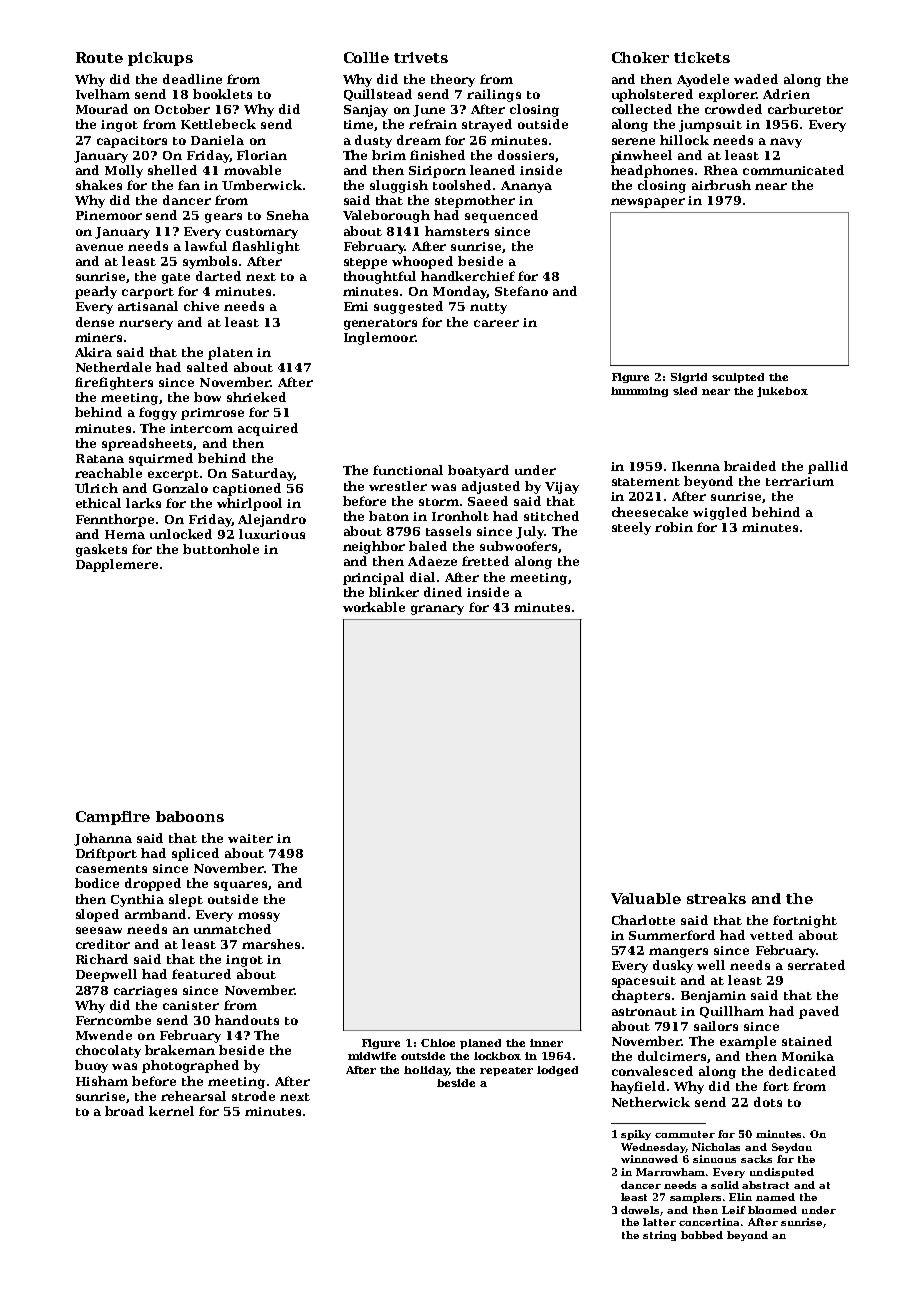 Image resolution: width=924 pixels, height=1308 pixels. I want to click on granary, so click(437, 610).
